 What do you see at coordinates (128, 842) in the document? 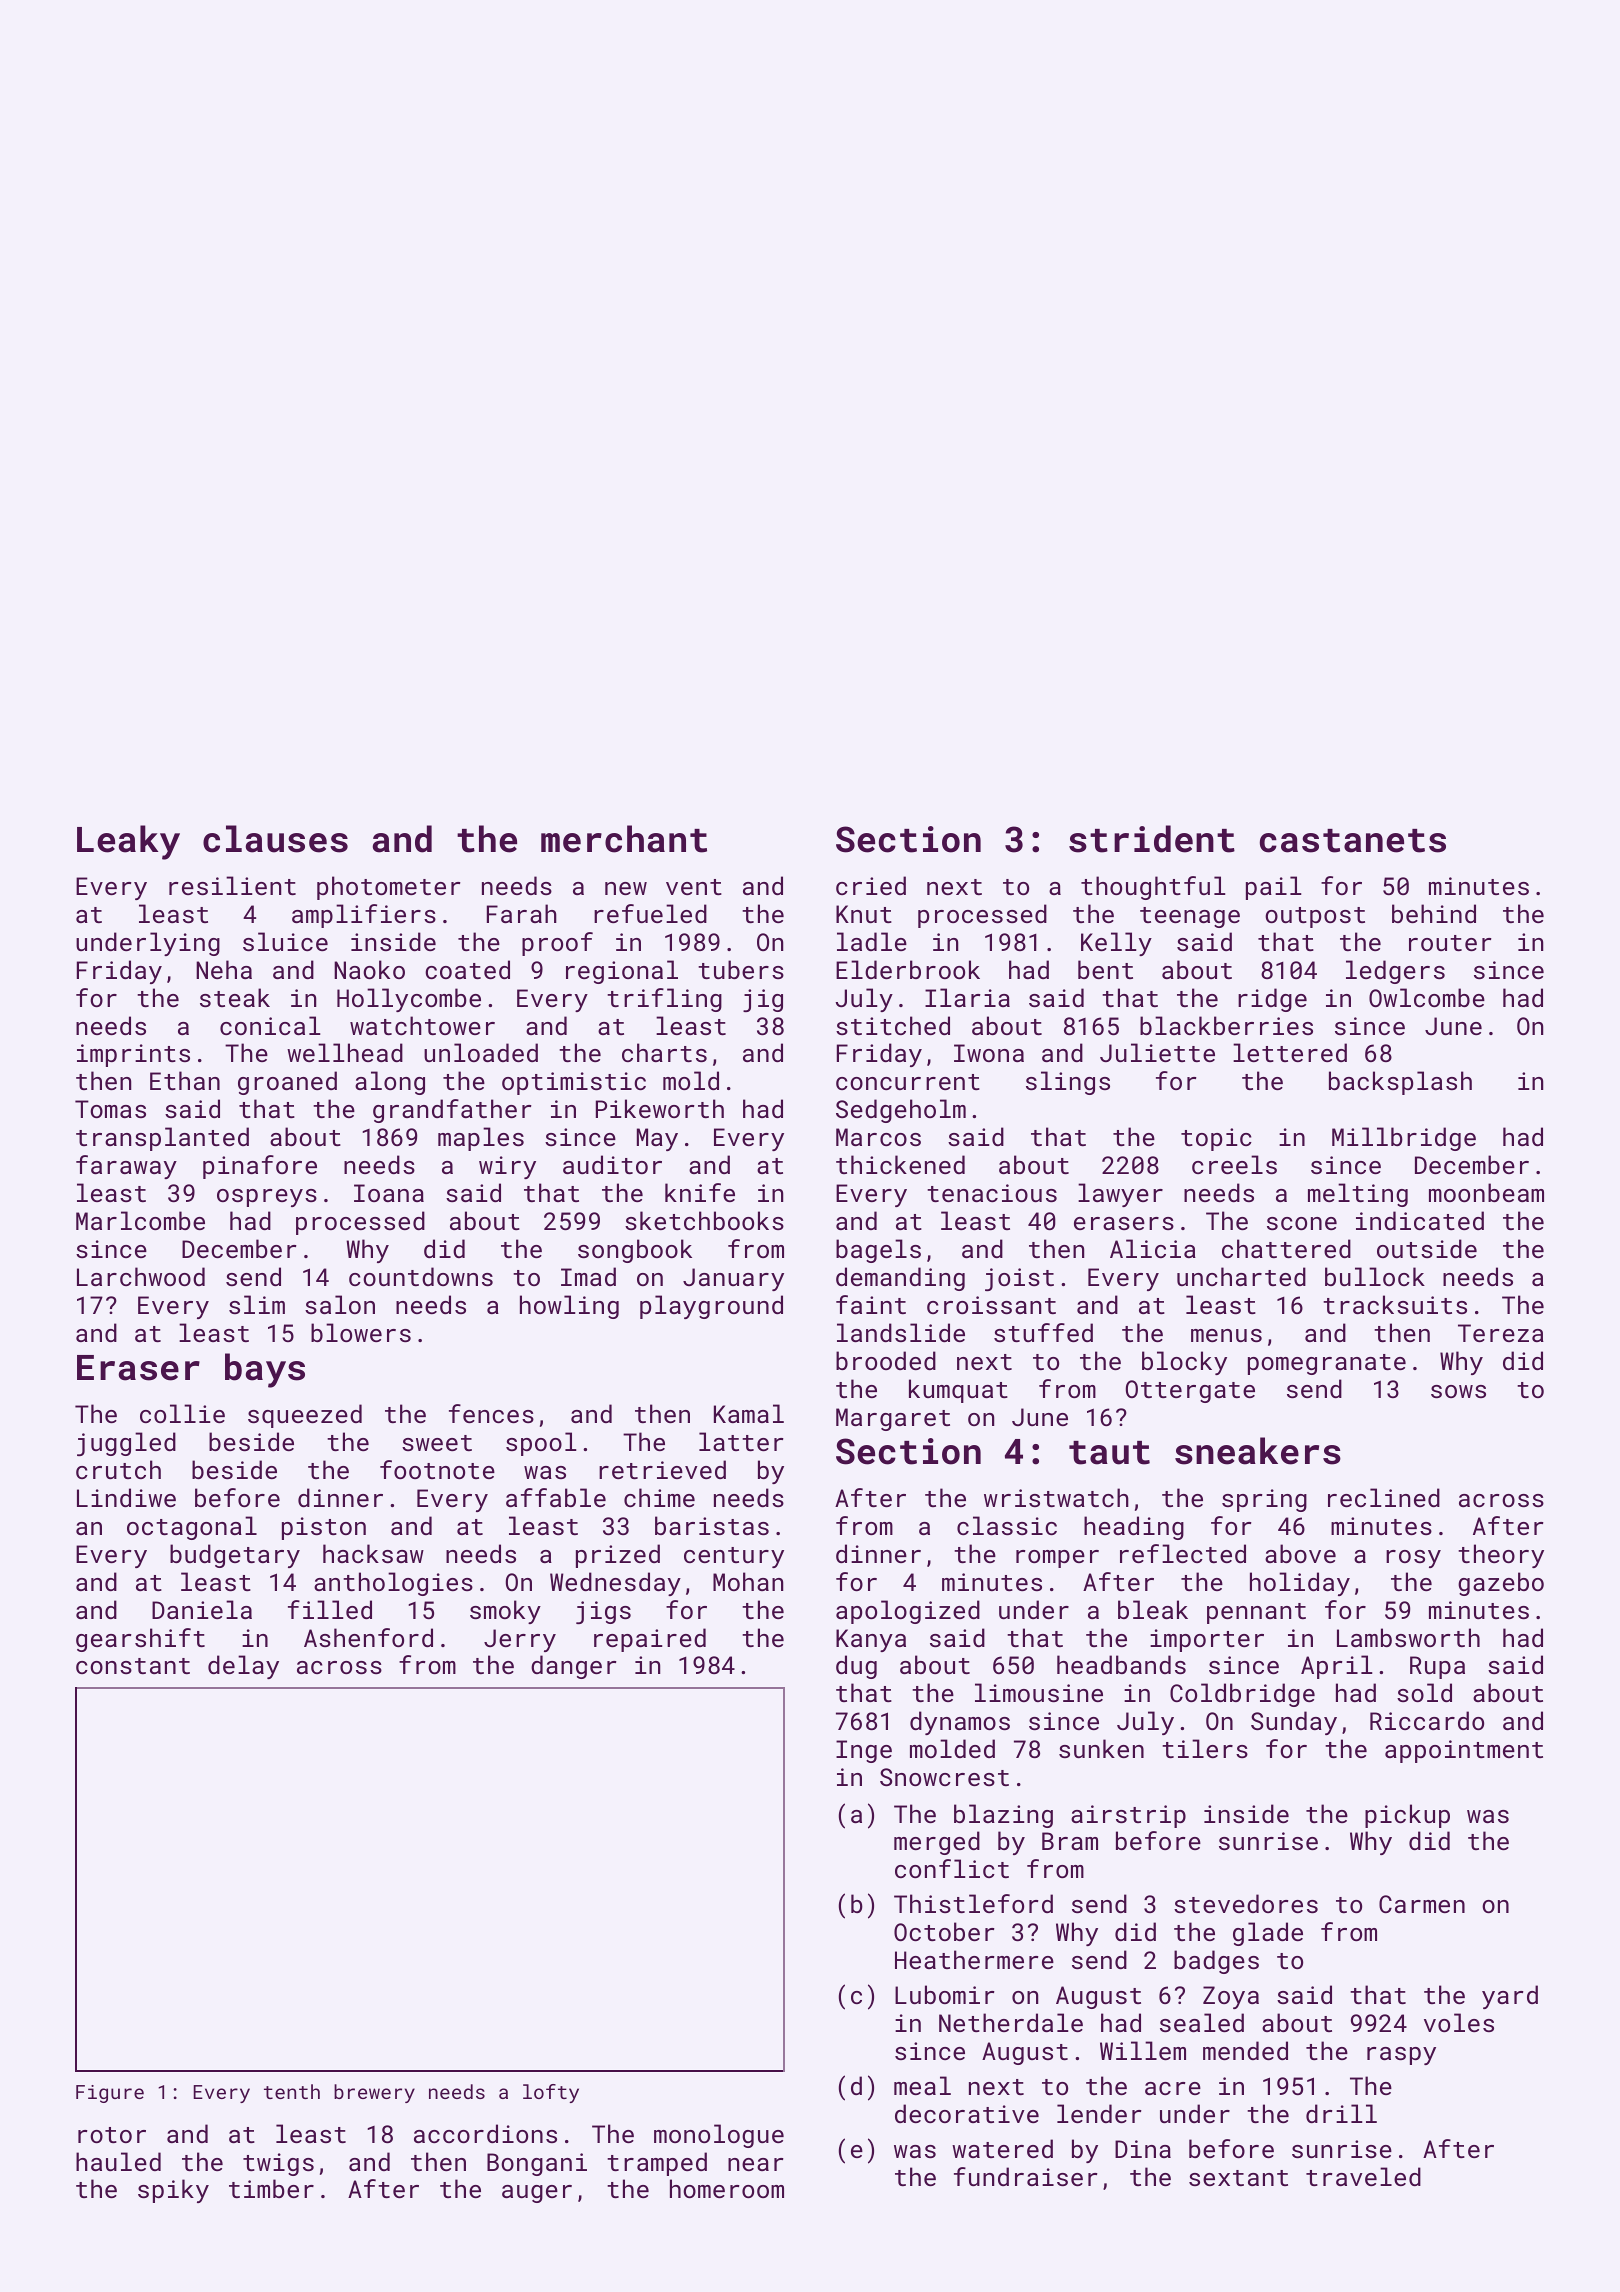
I see `Leaky` at bounding box center [128, 842].
